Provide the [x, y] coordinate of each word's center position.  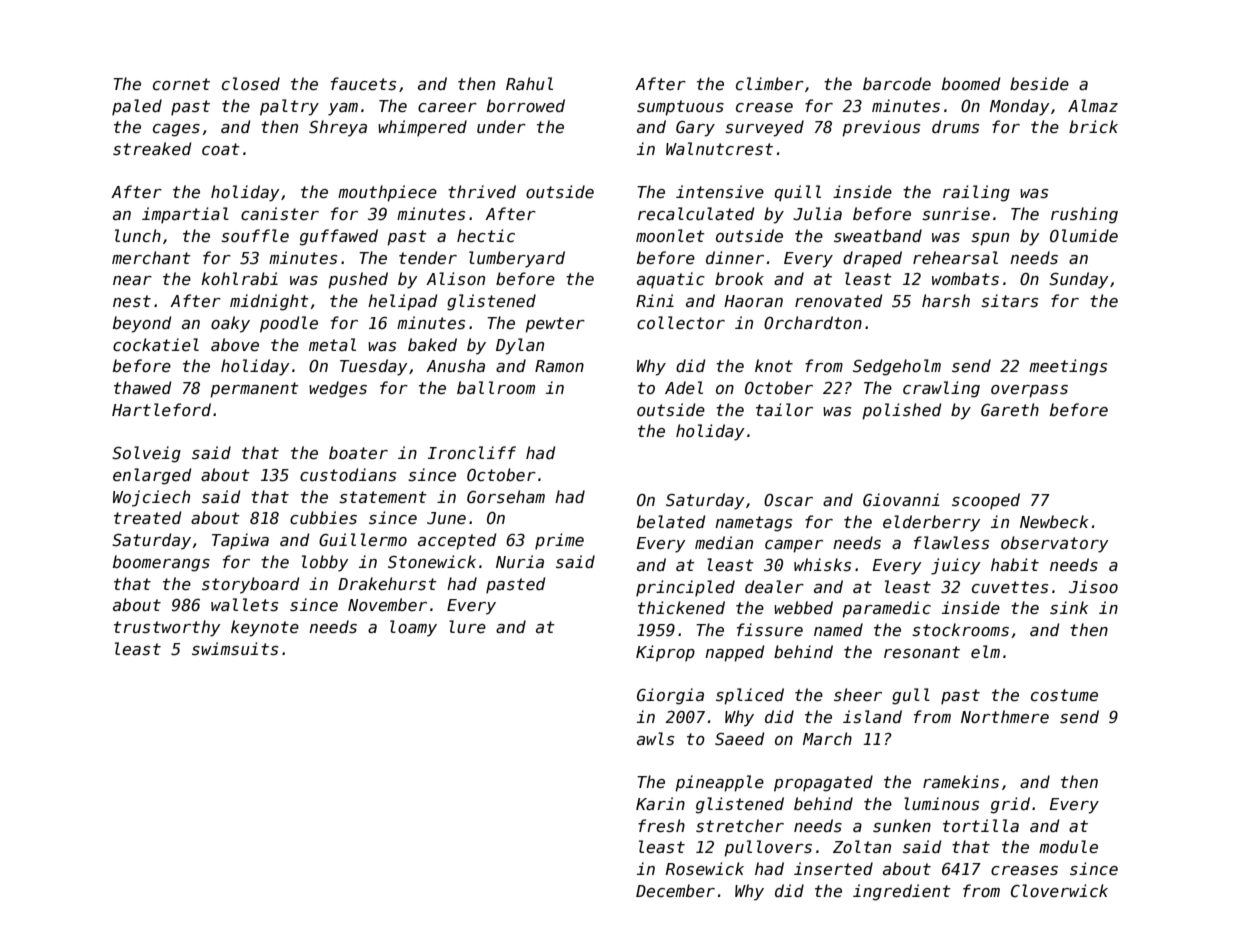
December [675, 890]
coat [221, 149]
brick [1093, 126]
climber [770, 83]
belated [671, 521]
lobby [325, 563]
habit [1015, 564]
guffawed [339, 237]
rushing [1084, 215]
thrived [482, 191]
